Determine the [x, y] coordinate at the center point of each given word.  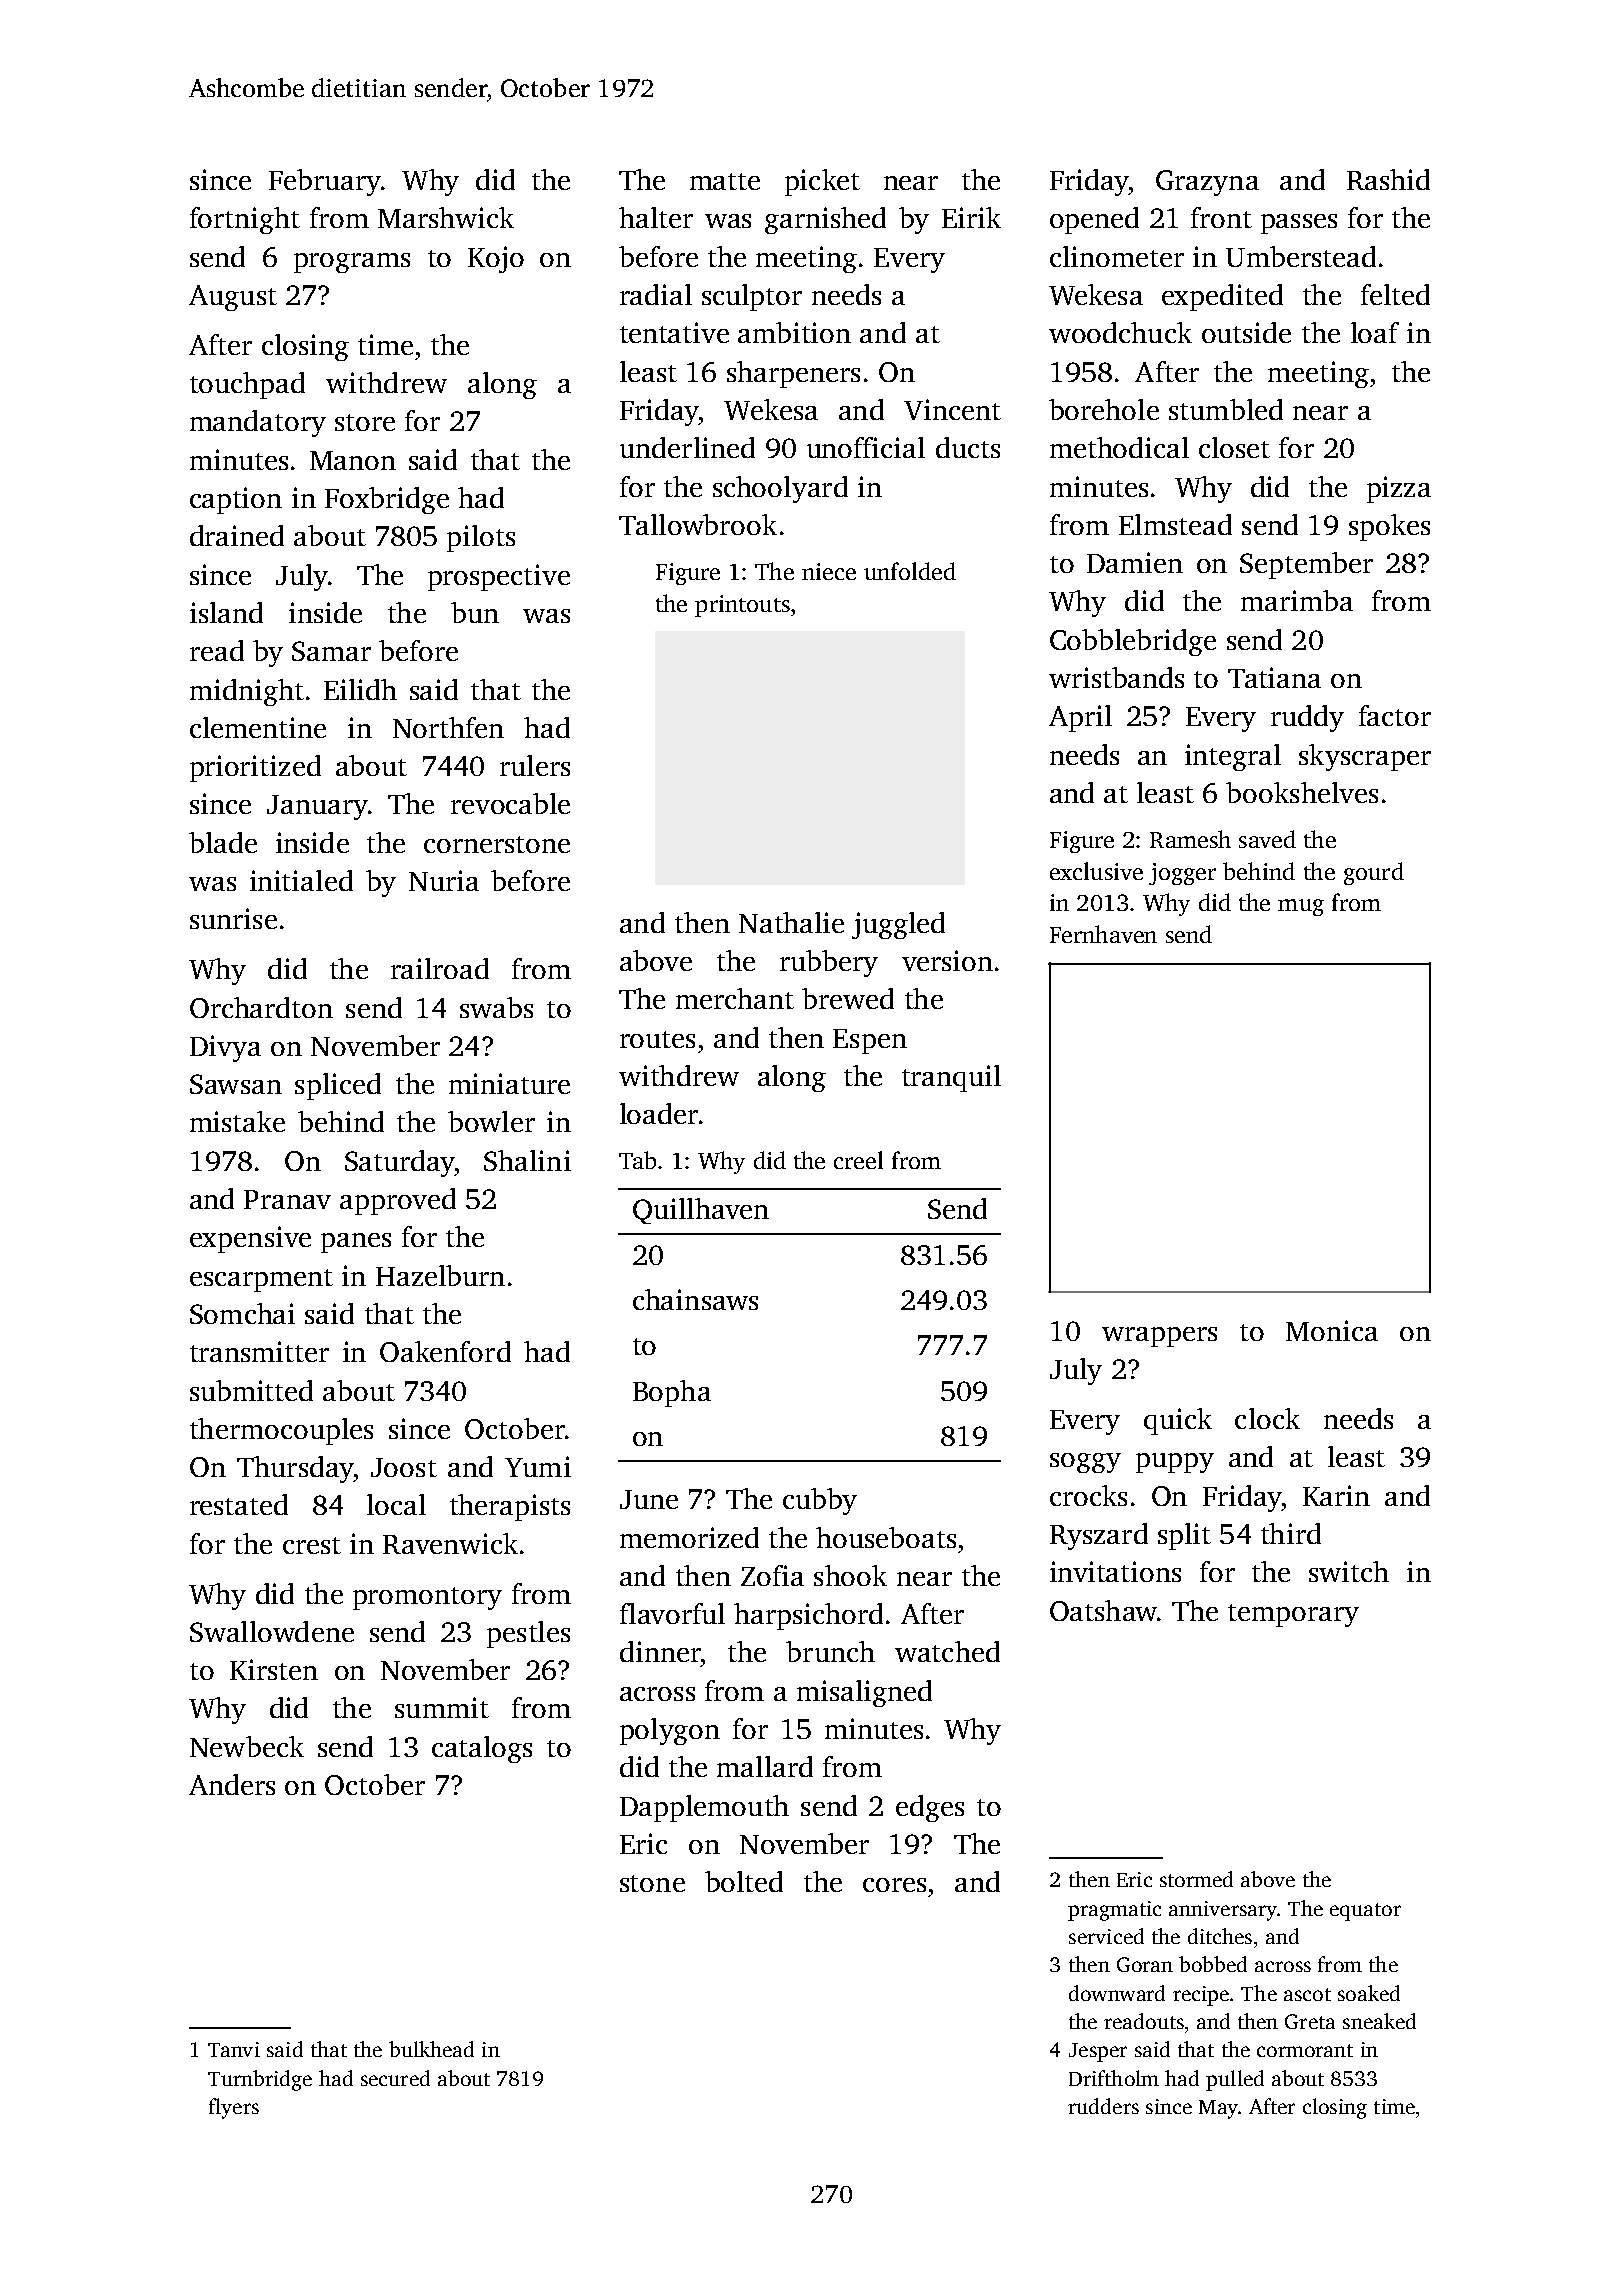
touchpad [247, 385]
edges [930, 1808]
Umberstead [1301, 256]
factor [1395, 715]
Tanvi [234, 2049]
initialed [301, 880]
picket [822, 182]
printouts [742, 606]
